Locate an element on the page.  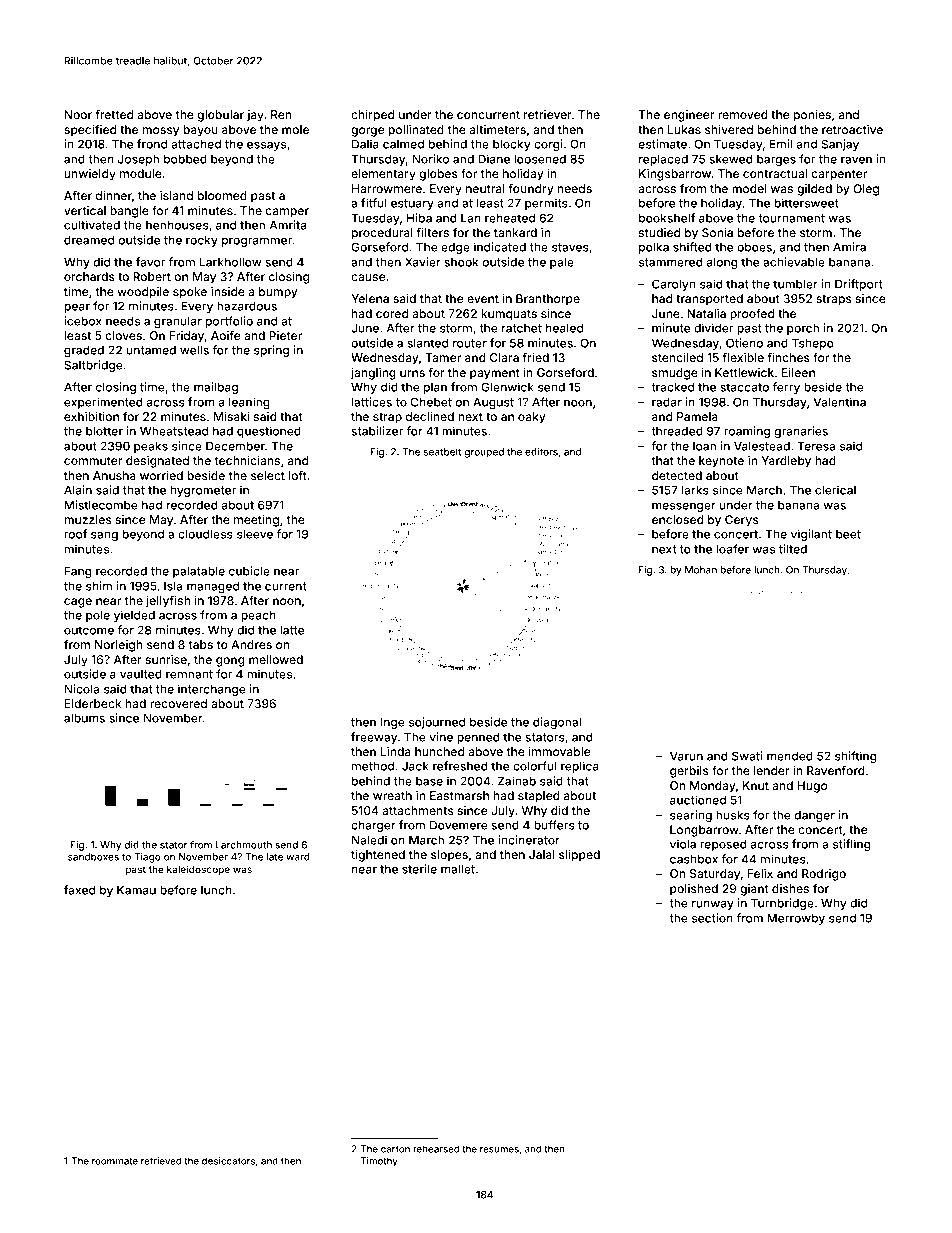
resumes is located at coordinates (499, 1150).
